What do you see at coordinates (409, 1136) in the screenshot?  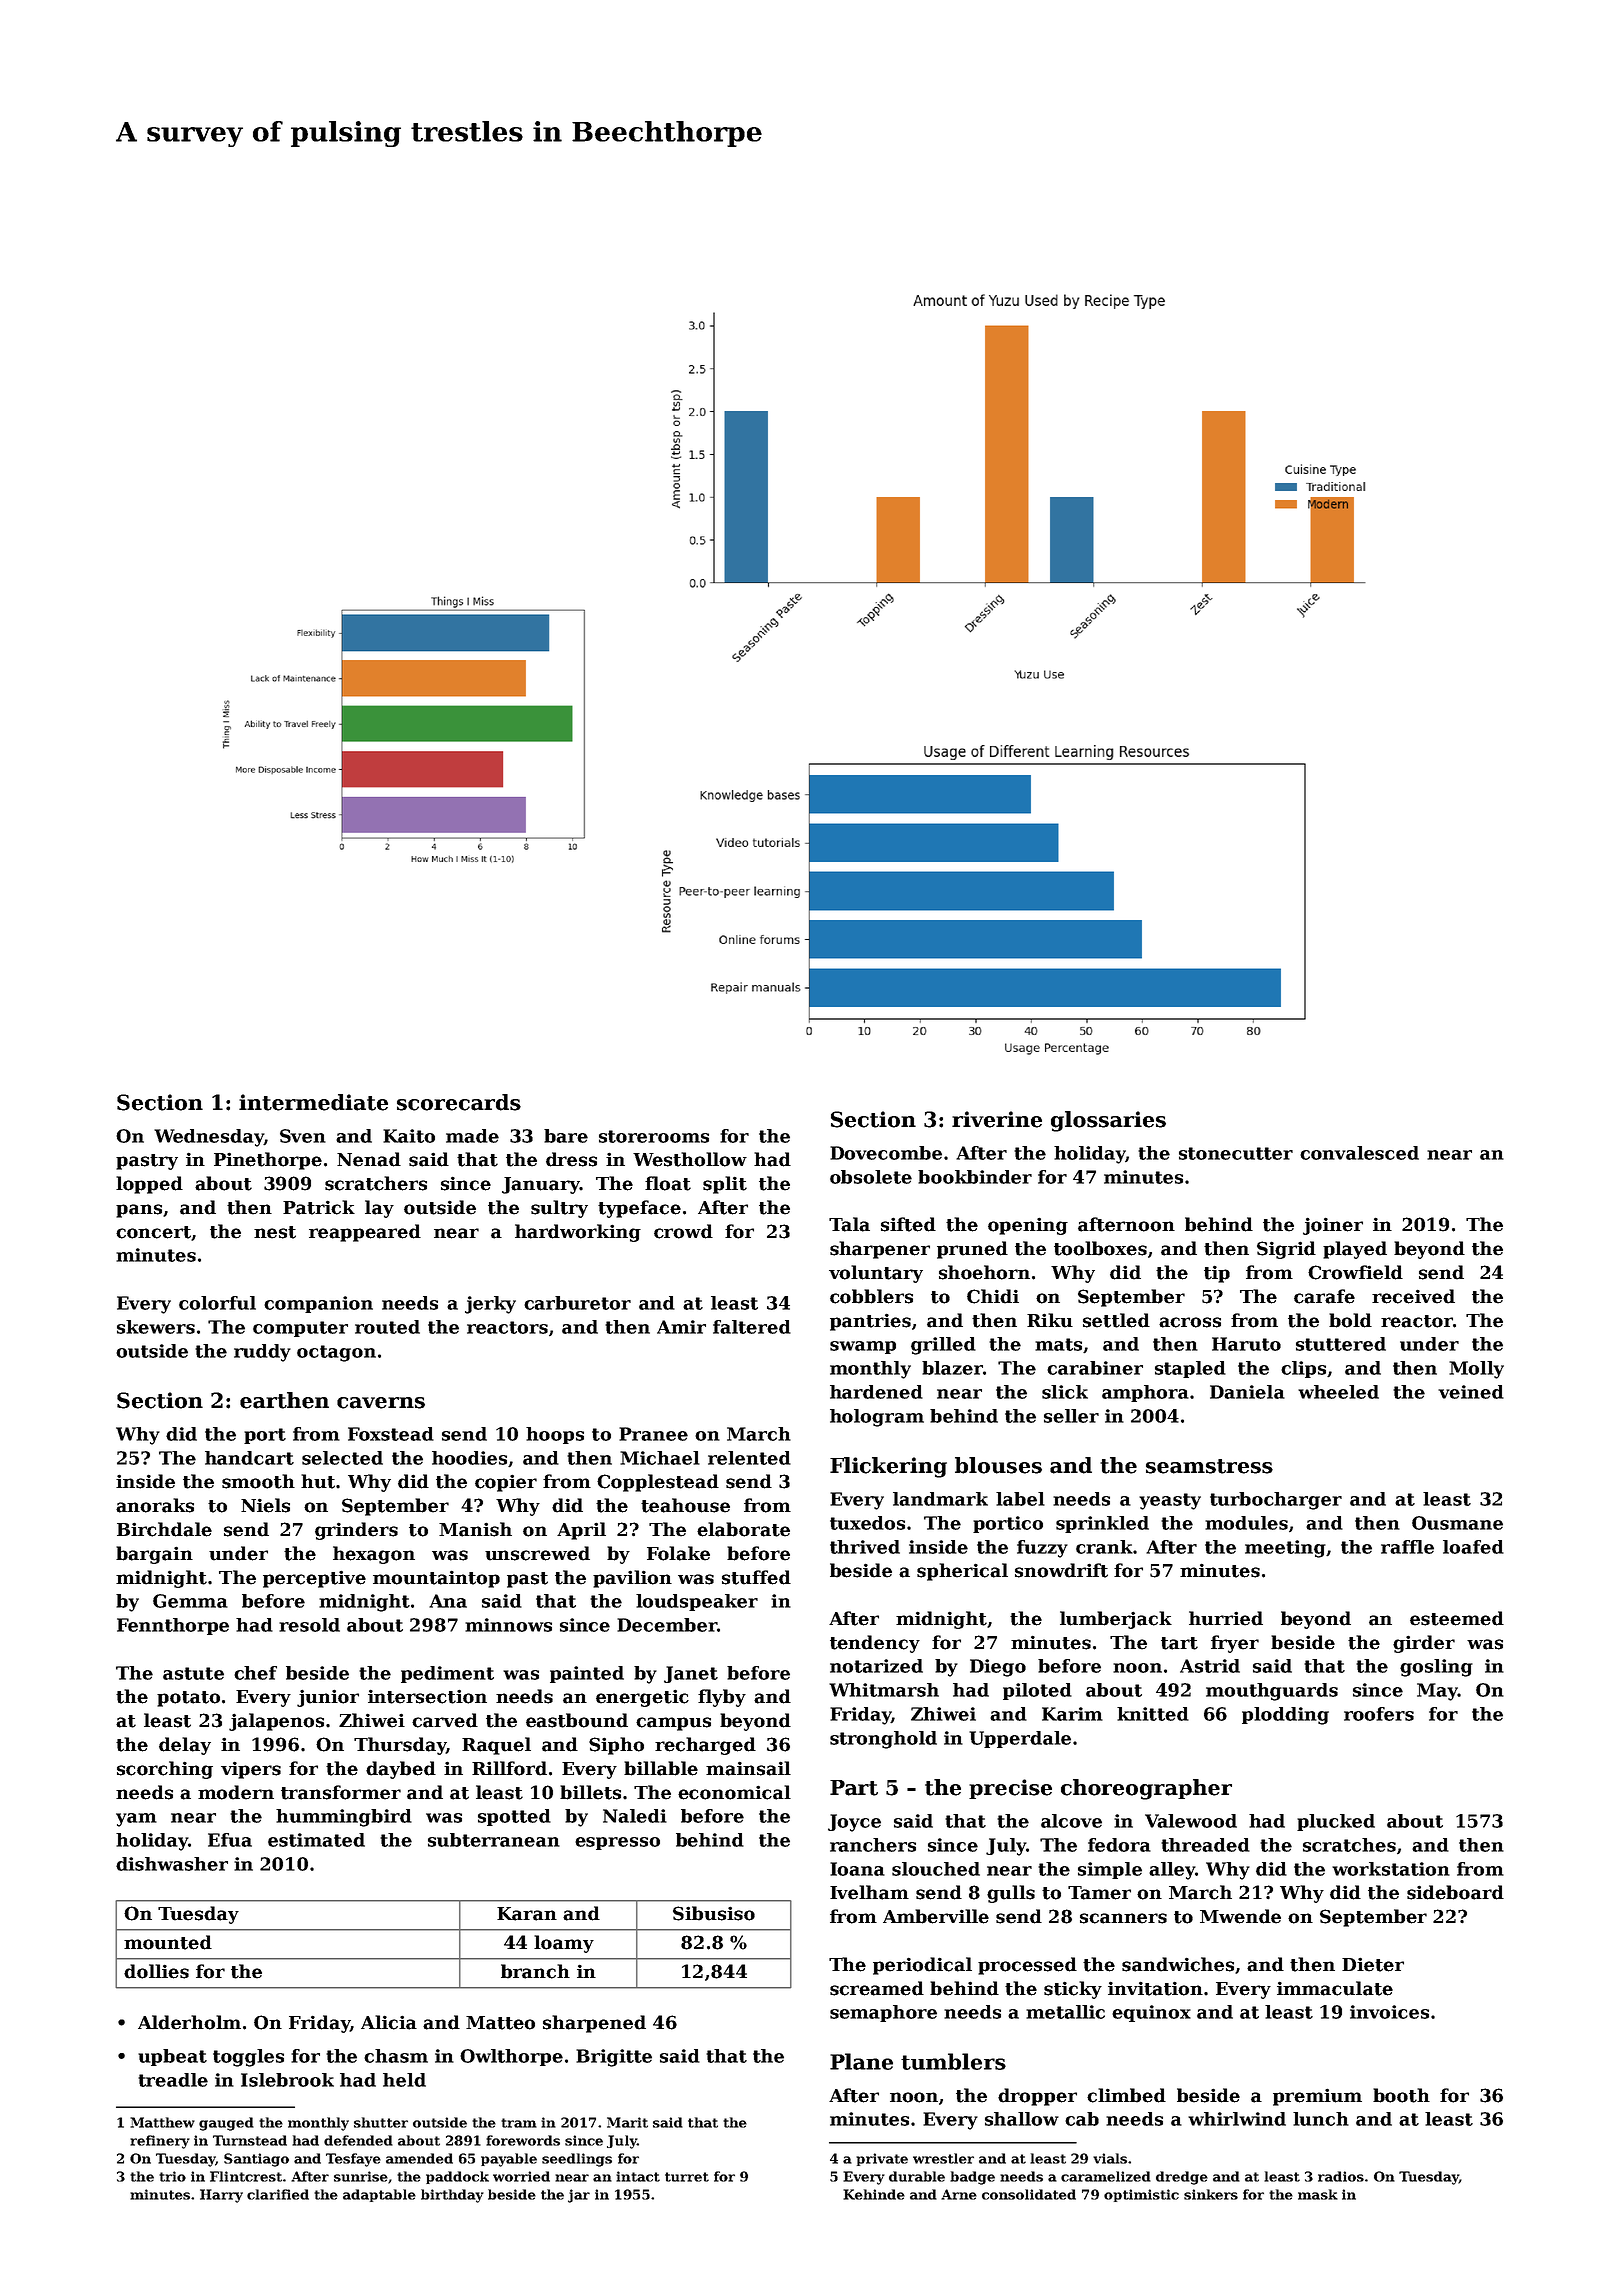 I see `Kaito` at bounding box center [409, 1136].
